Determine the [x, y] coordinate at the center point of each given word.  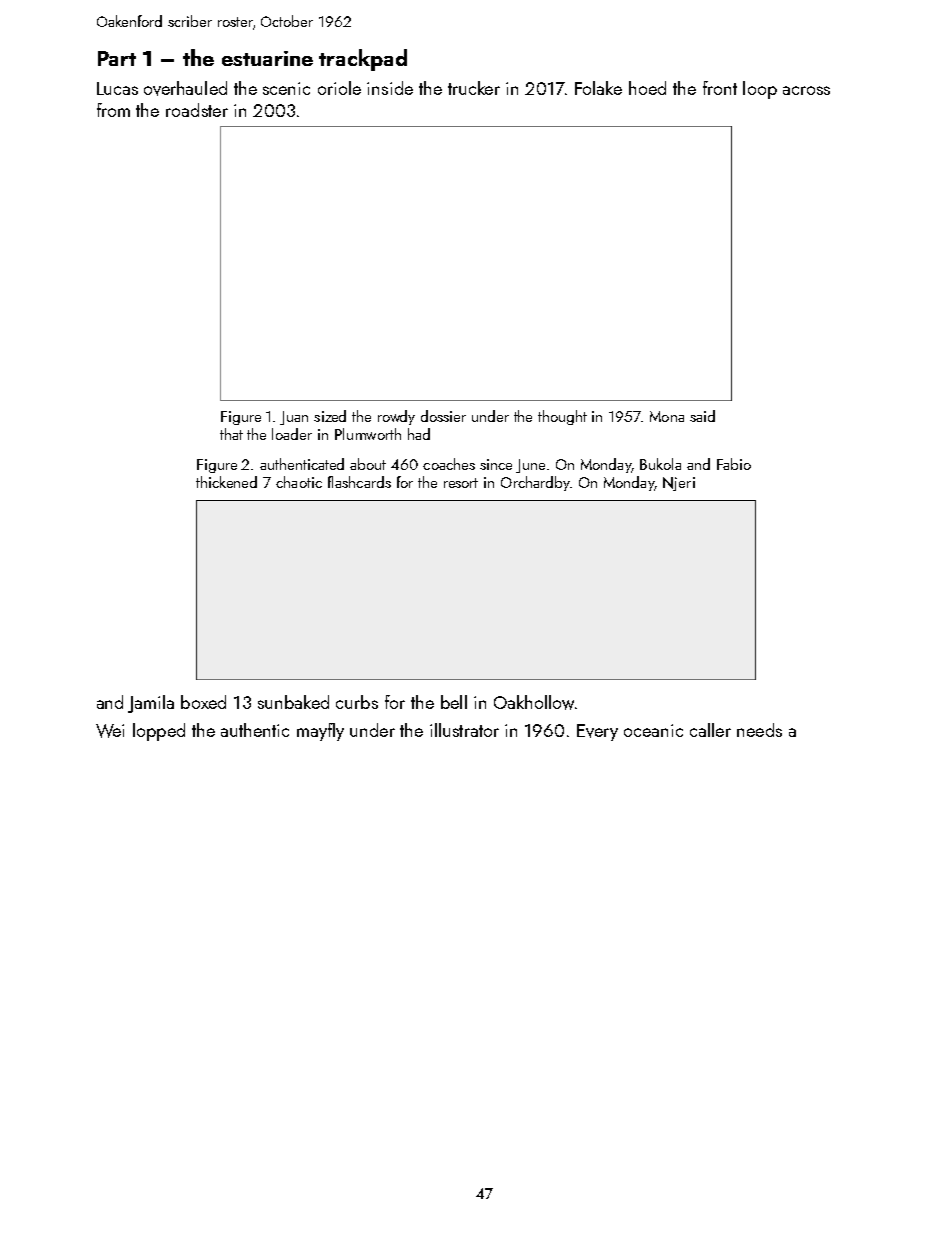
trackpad [363, 60]
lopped [159, 732]
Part [117, 58]
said [702, 416]
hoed [647, 88]
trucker [474, 88]
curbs [357, 702]
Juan [294, 418]
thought [562, 417]
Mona [667, 416]
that [231, 434]
